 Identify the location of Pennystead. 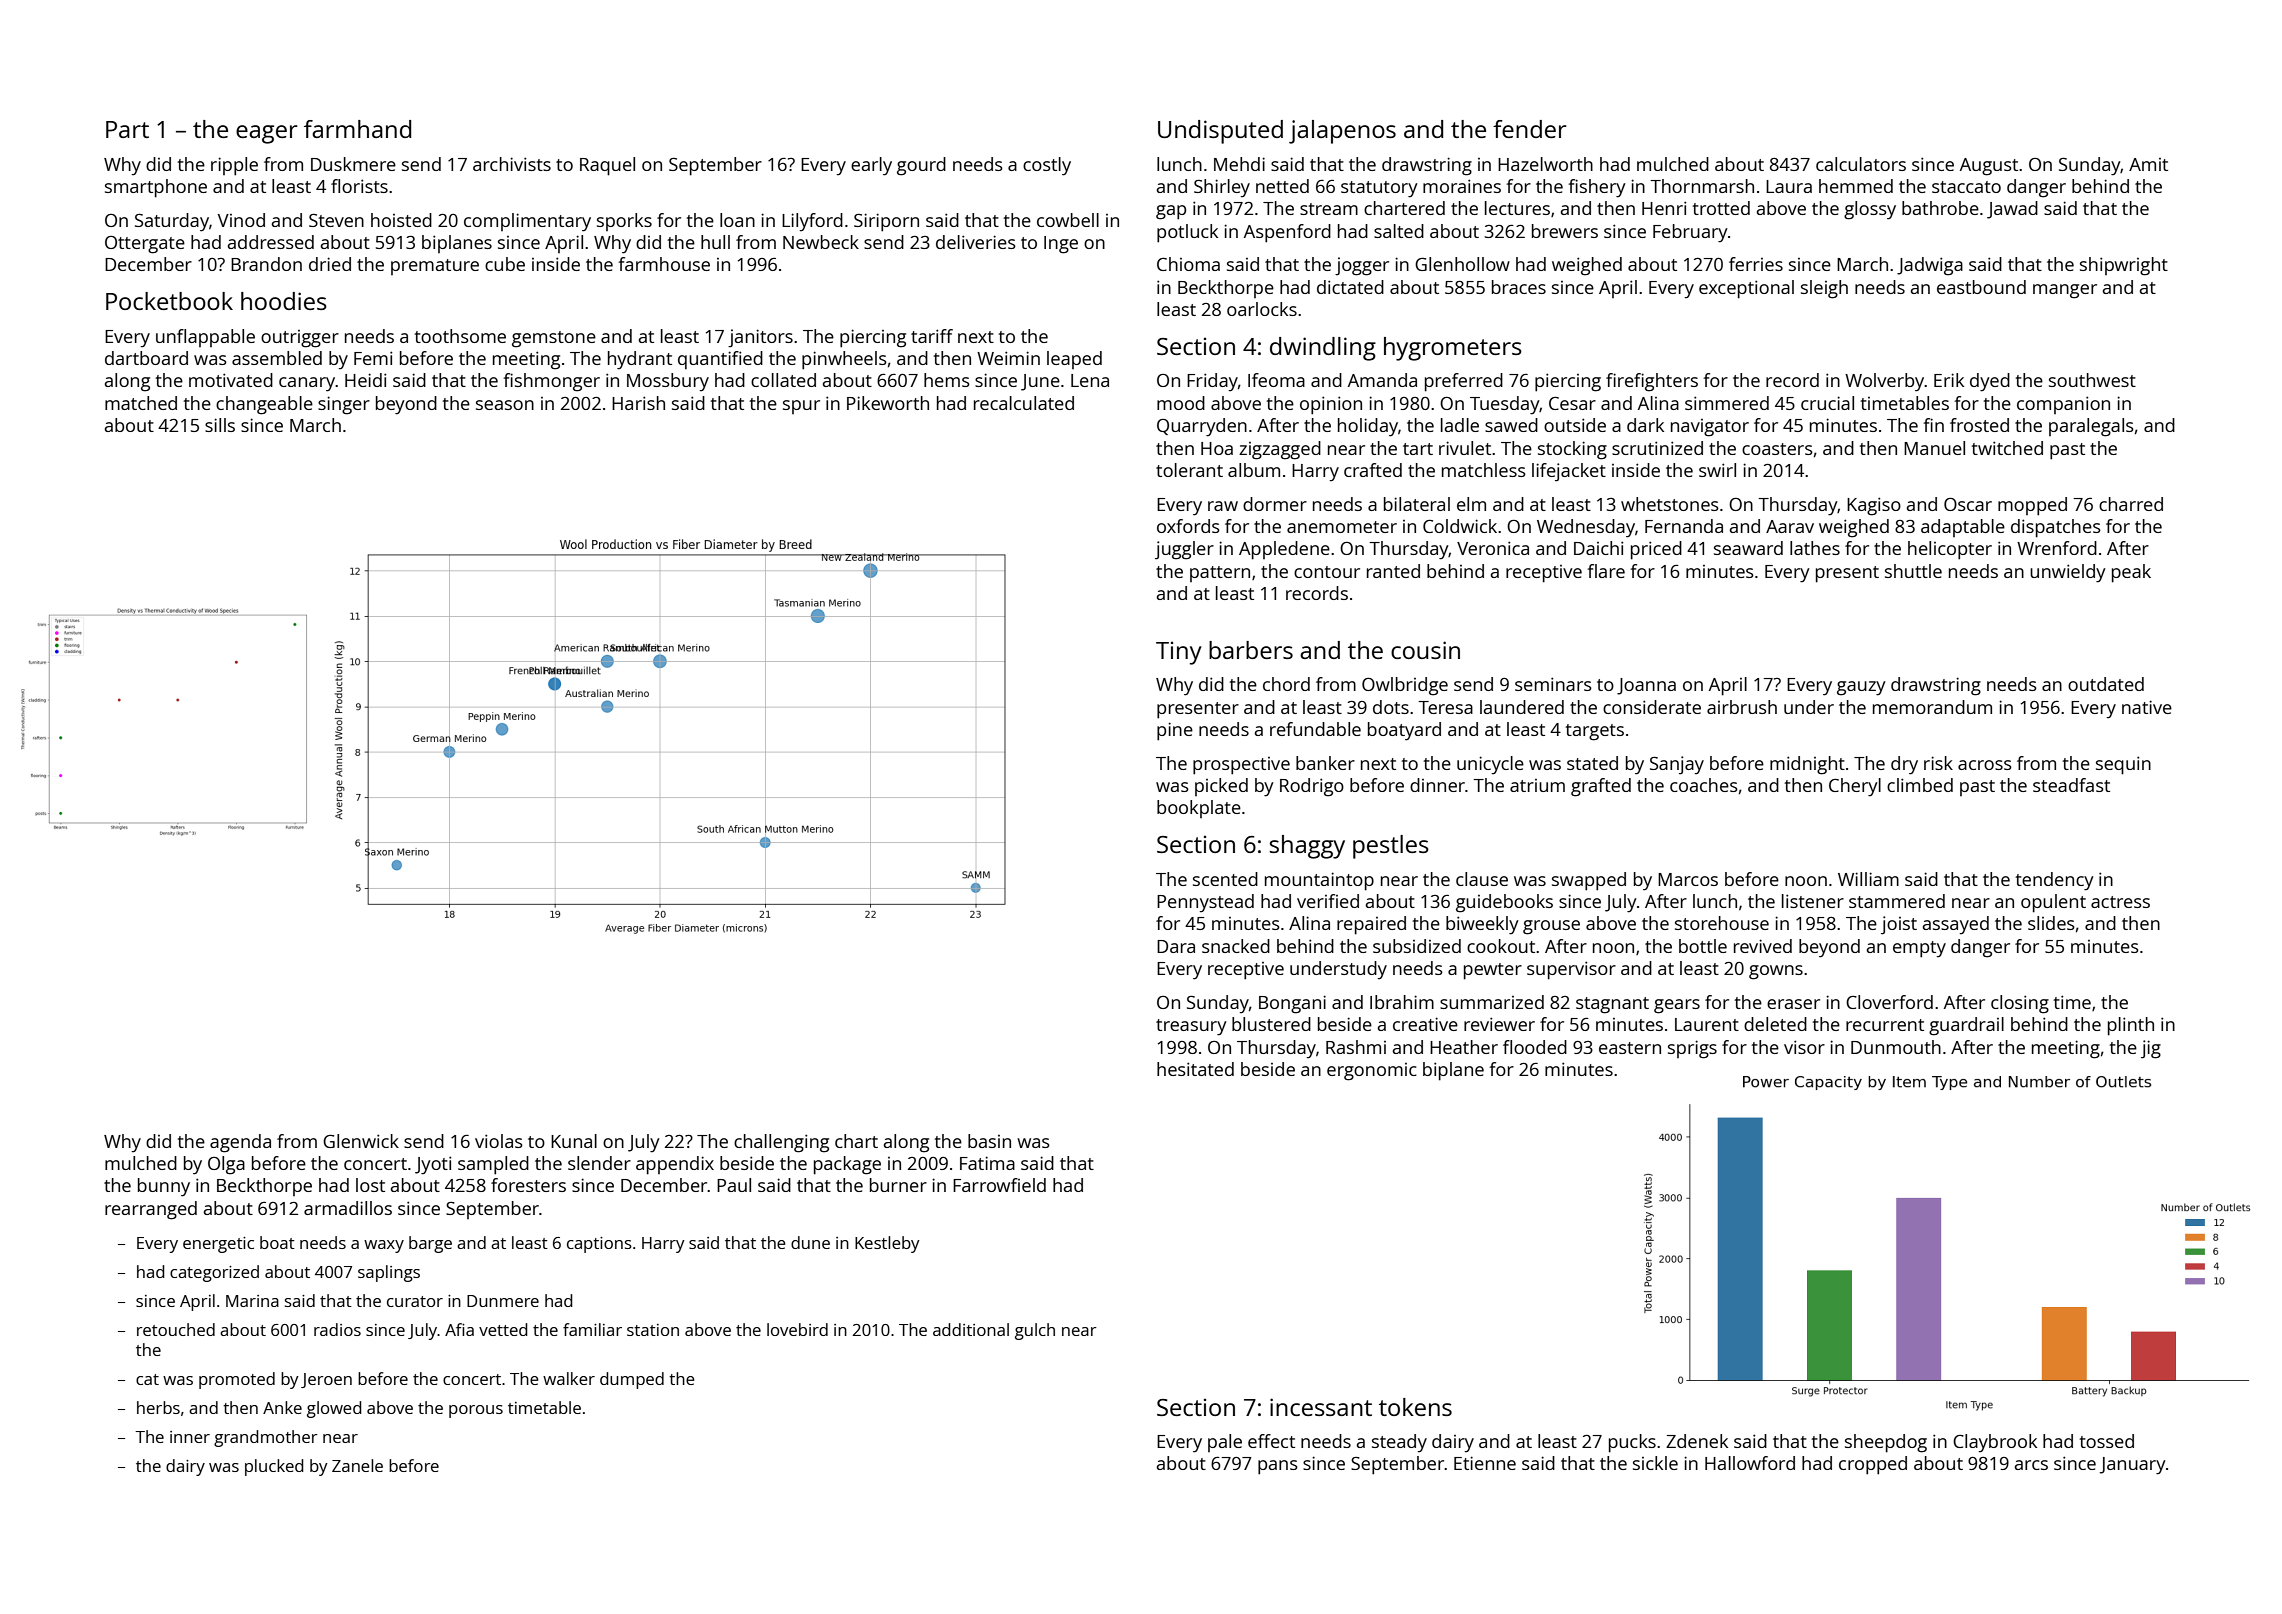
(1205, 903).
